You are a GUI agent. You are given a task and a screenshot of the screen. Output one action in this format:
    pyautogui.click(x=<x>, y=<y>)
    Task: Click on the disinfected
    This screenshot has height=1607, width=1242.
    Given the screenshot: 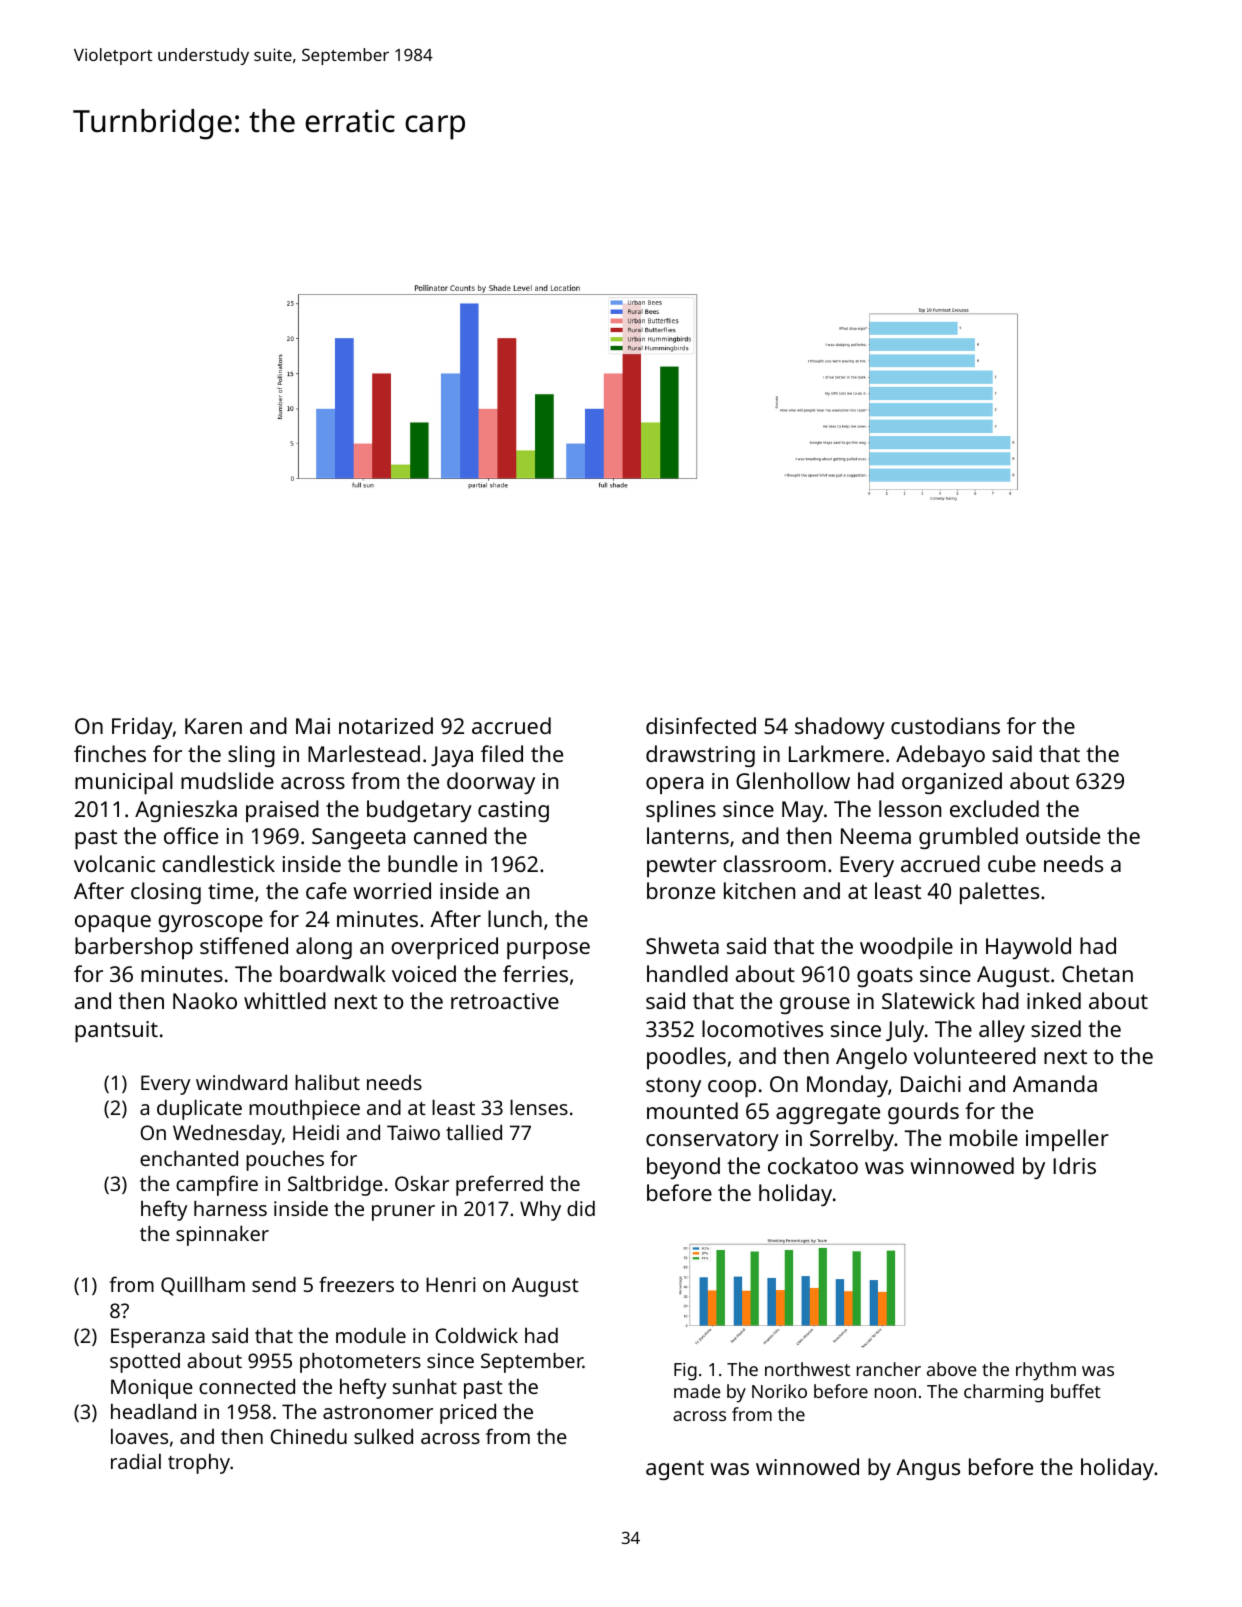 What is the action you would take?
    pyautogui.click(x=701, y=725)
